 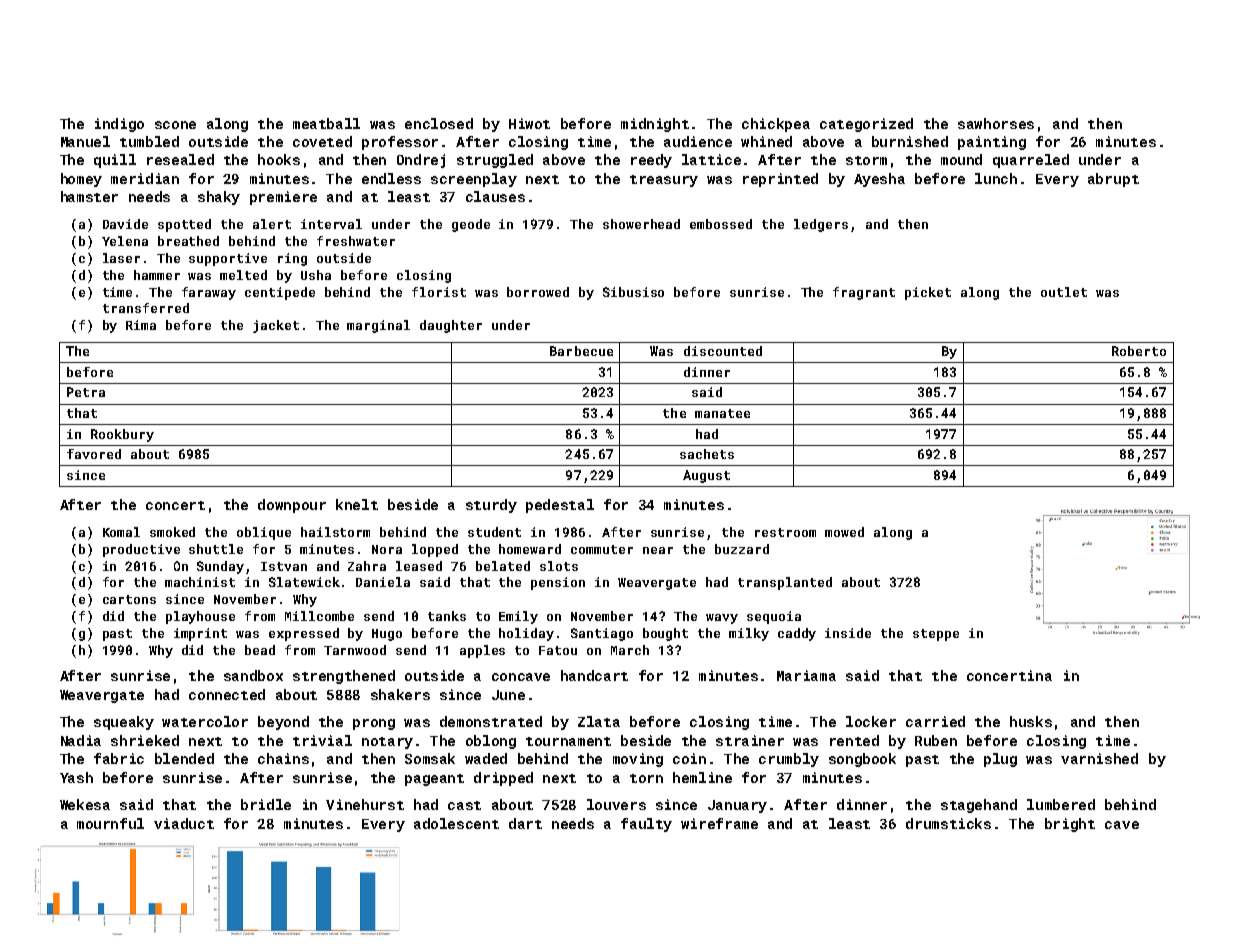 What do you see at coordinates (936, 635) in the image?
I see `steppe` at bounding box center [936, 635].
